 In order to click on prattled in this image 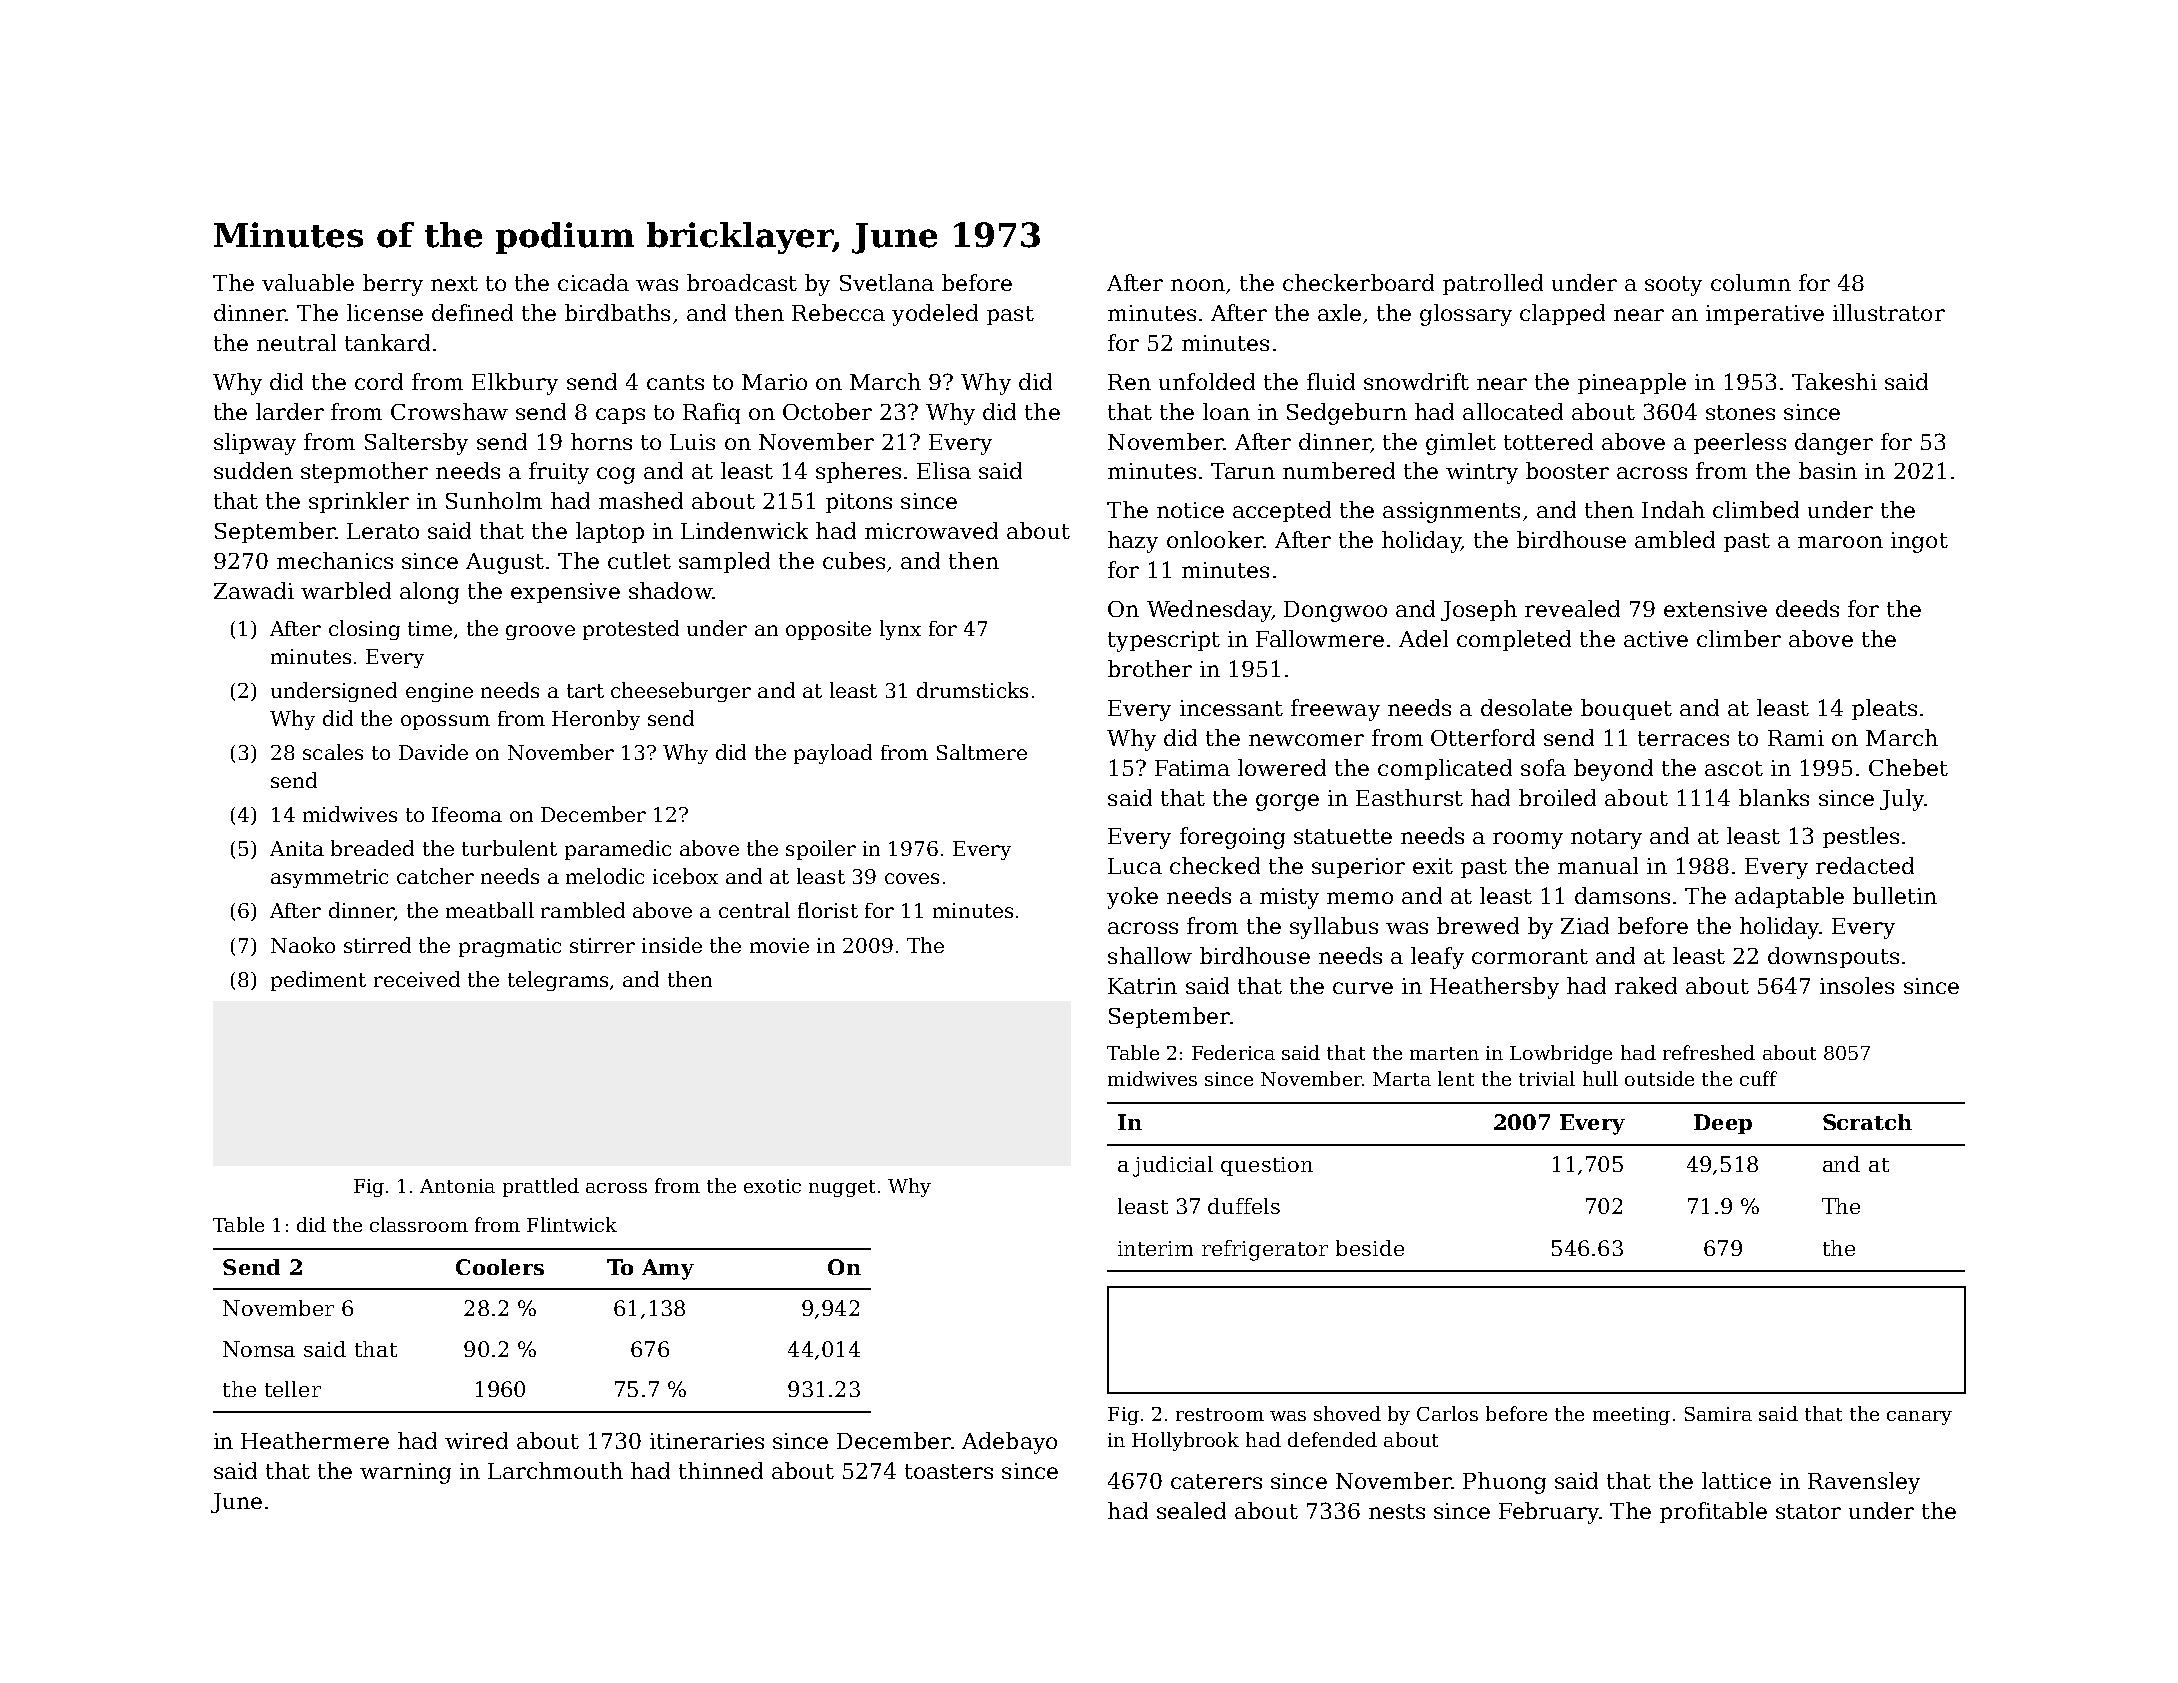, I will do `click(541, 1187)`.
